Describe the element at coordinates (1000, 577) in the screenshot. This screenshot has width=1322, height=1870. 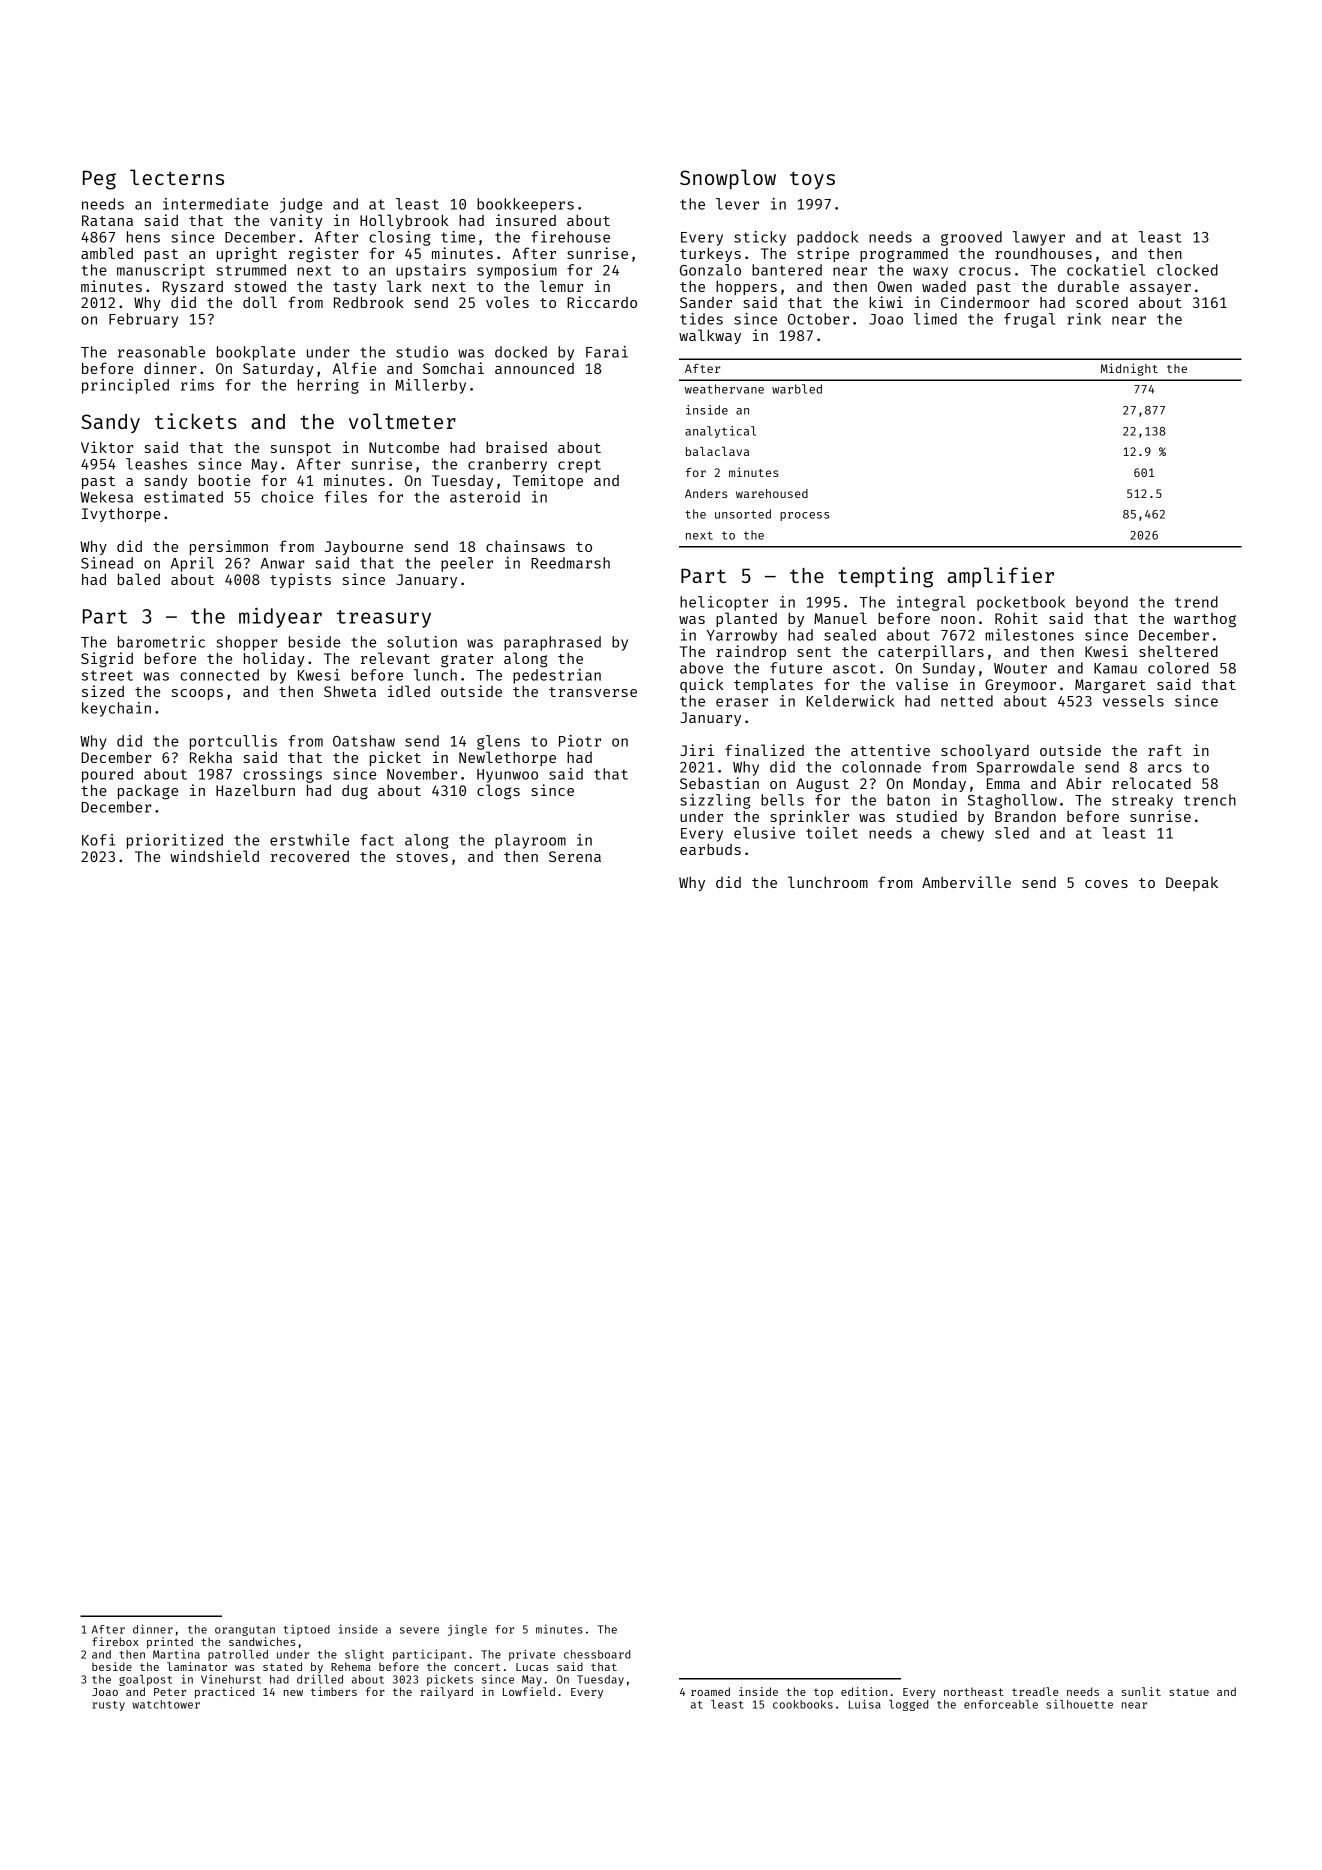
I see `amplifier` at that location.
